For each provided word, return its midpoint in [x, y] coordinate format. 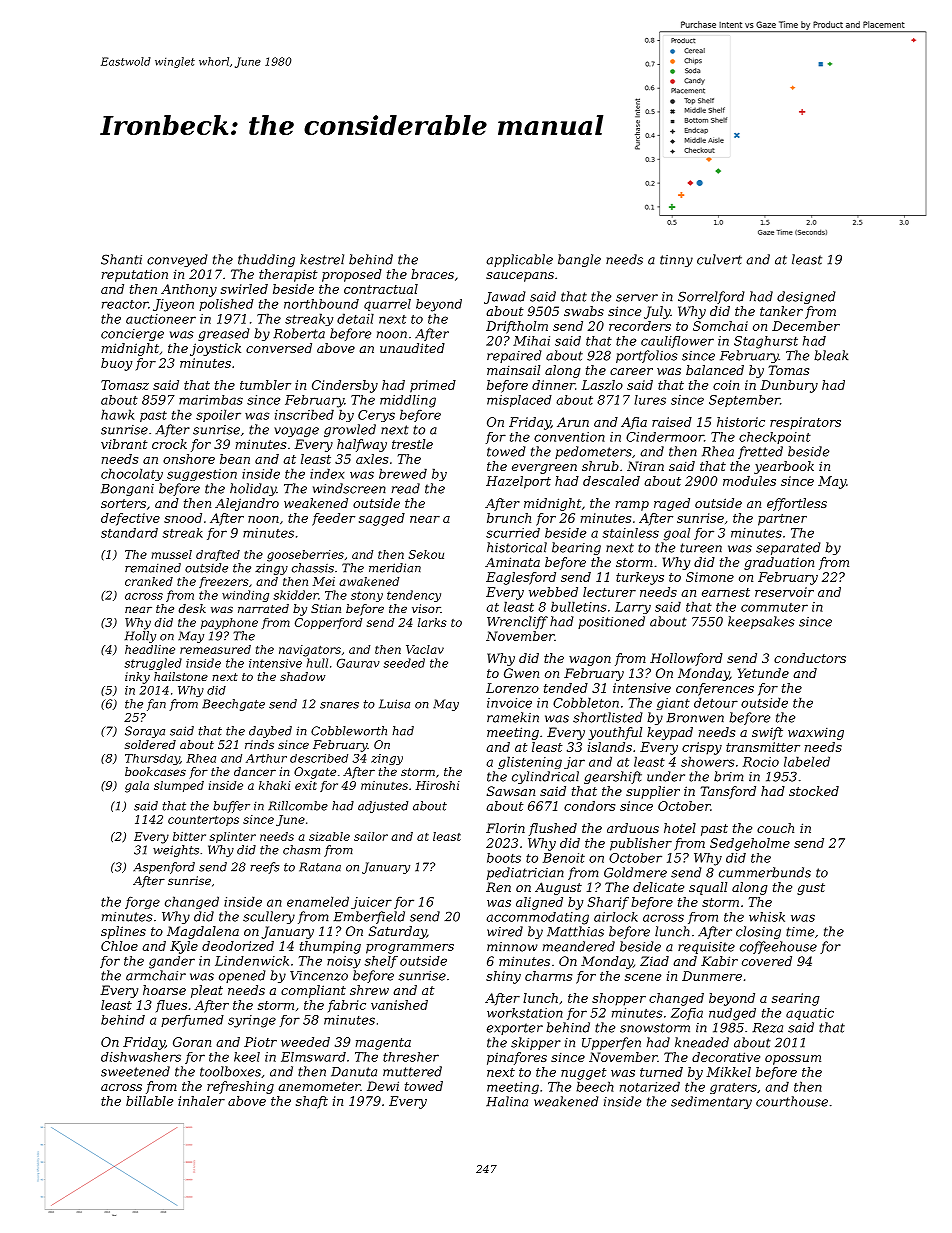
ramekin [513, 717]
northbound [321, 304]
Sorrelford [711, 297]
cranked [149, 581]
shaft [312, 1102]
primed [433, 386]
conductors [810, 658]
